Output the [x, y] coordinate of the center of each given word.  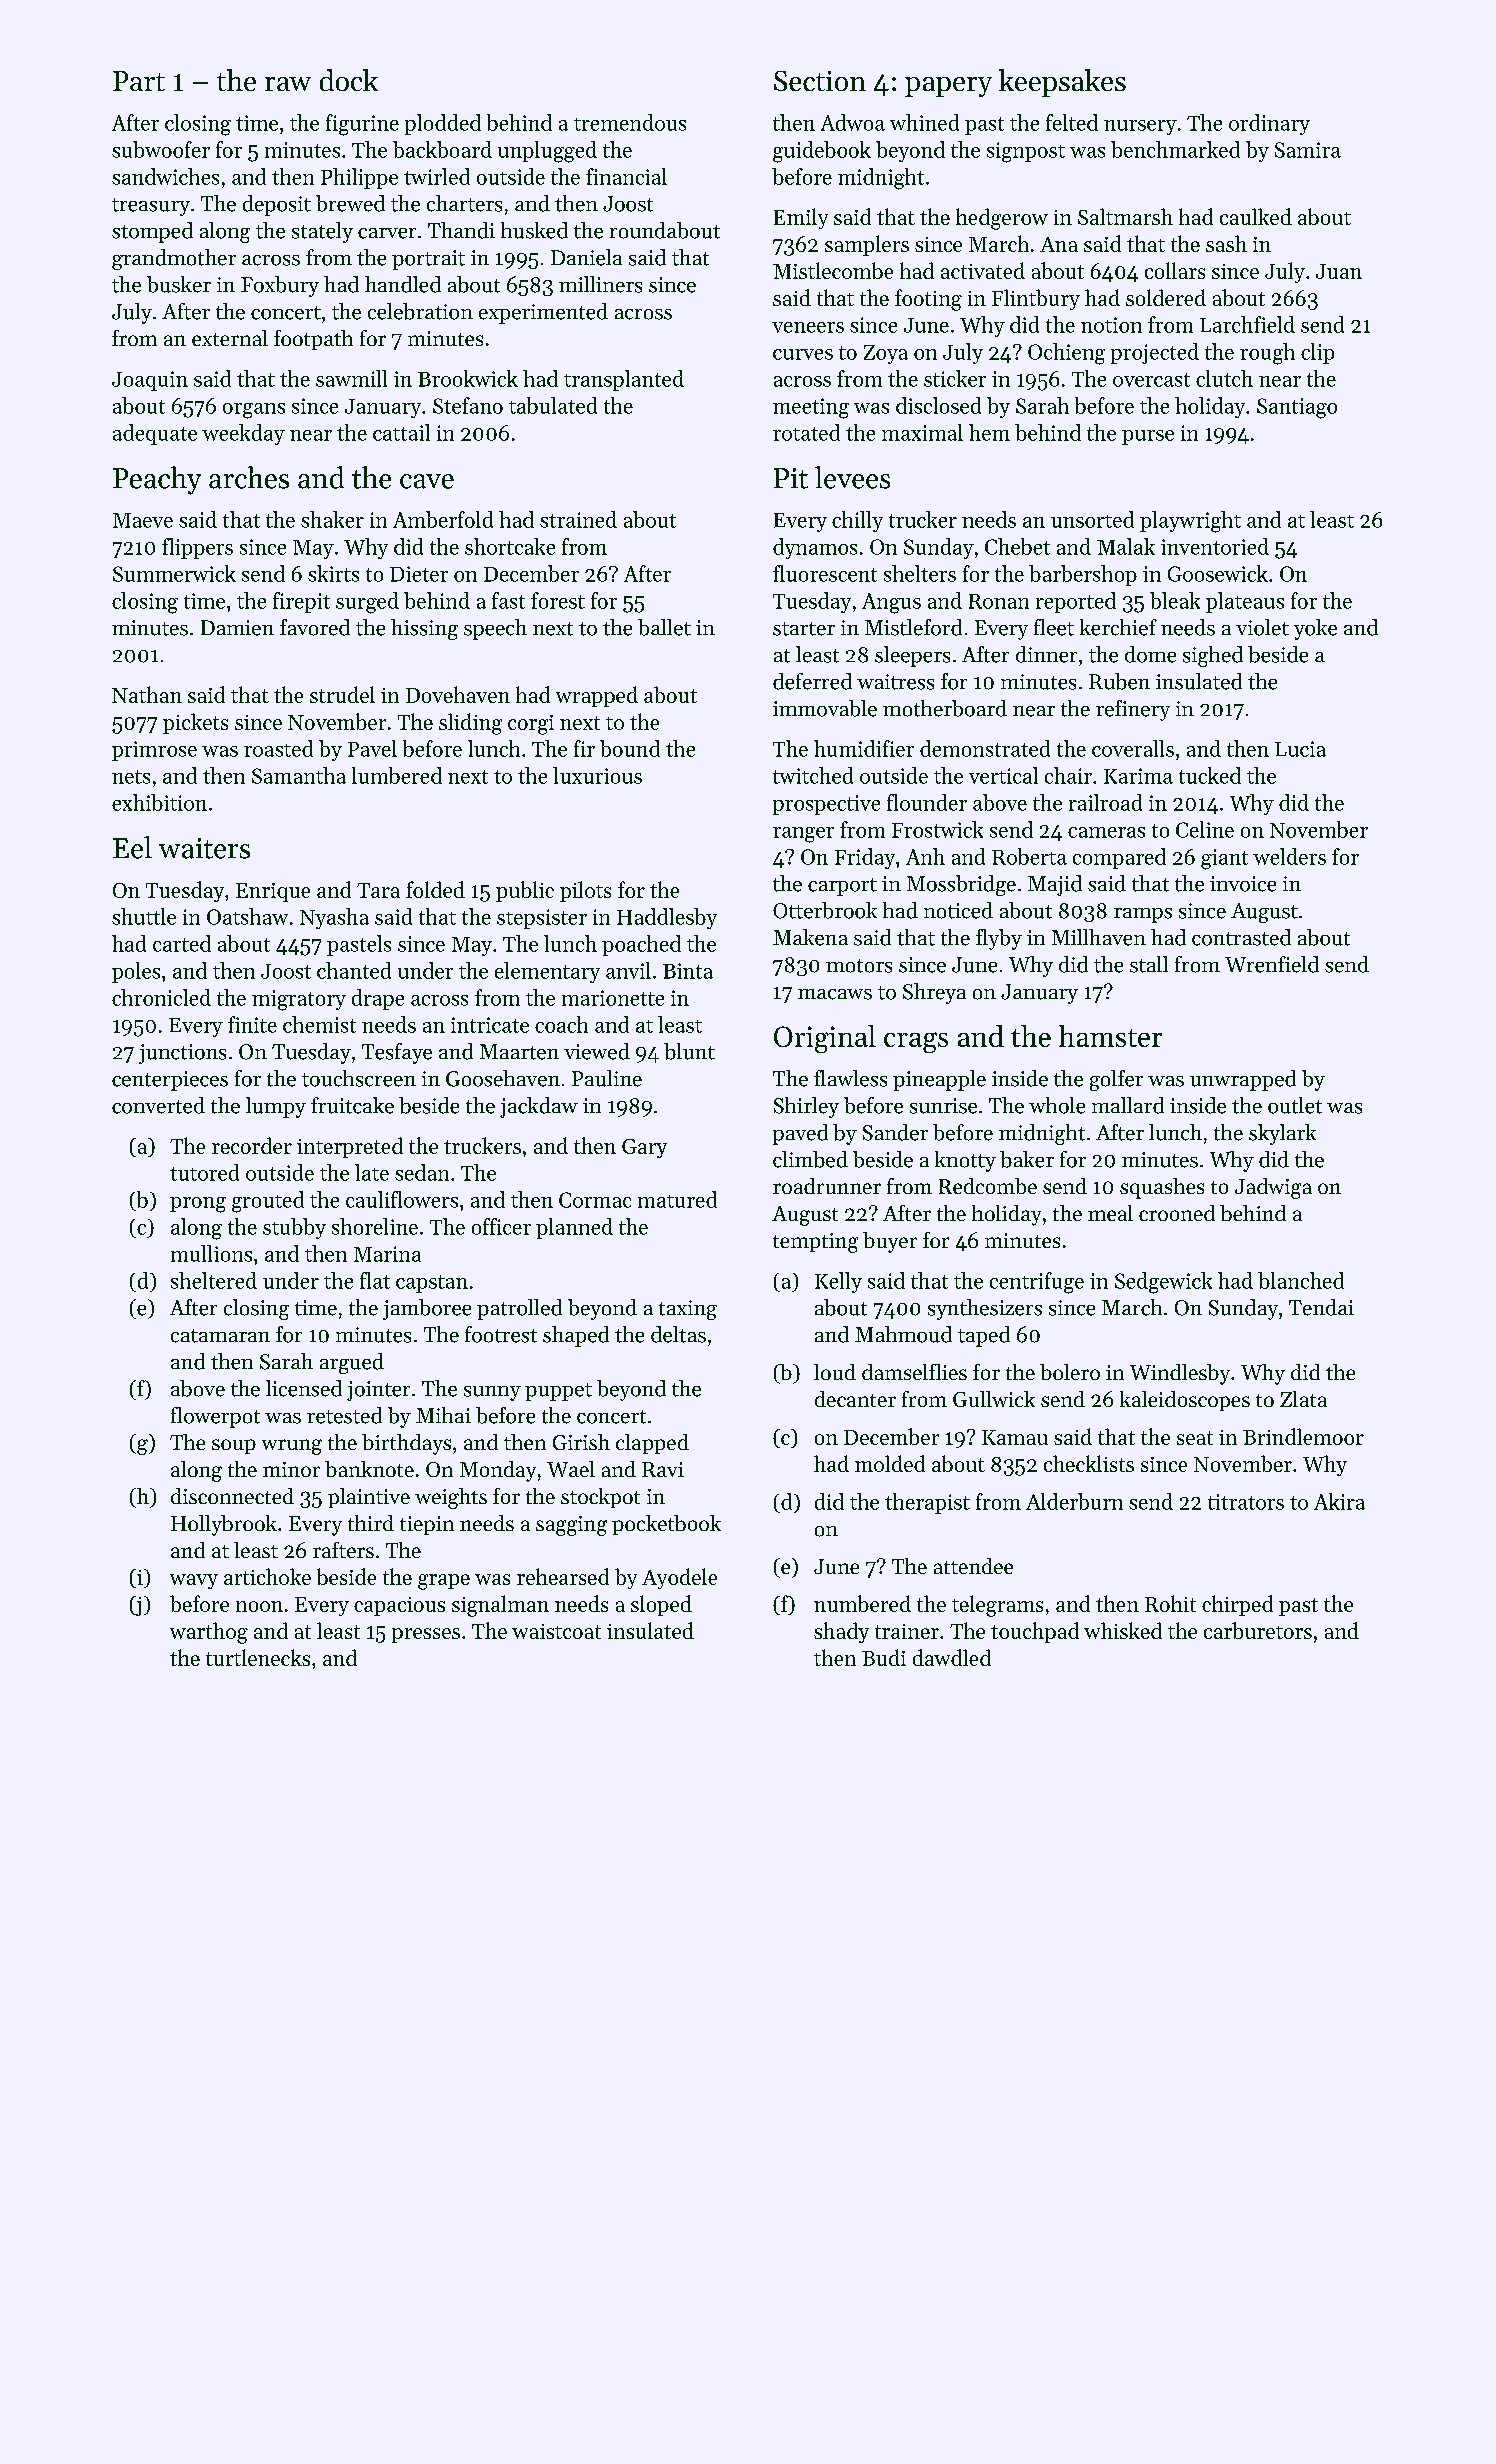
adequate [155, 434]
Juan [1339, 271]
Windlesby [1180, 1374]
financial [626, 176]
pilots [585, 891]
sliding [470, 724]
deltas [678, 1334]
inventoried [1215, 546]
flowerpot [215, 1417]
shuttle [144, 916]
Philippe [359, 178]
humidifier [864, 748]
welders [1289, 856]
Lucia [1300, 749]
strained [578, 519]
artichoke [267, 1576]
